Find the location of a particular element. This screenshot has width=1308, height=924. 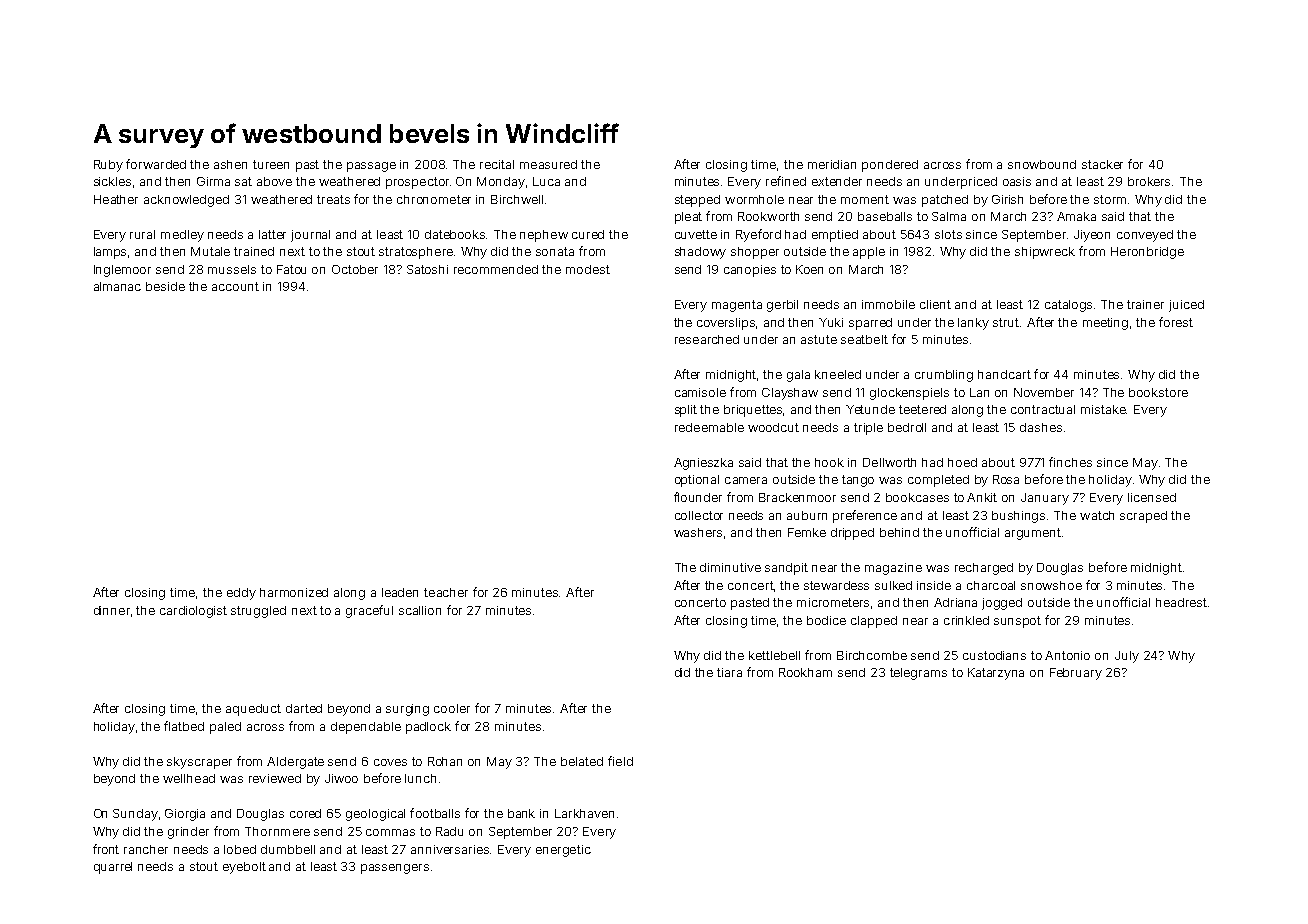

darted is located at coordinates (304, 708).
